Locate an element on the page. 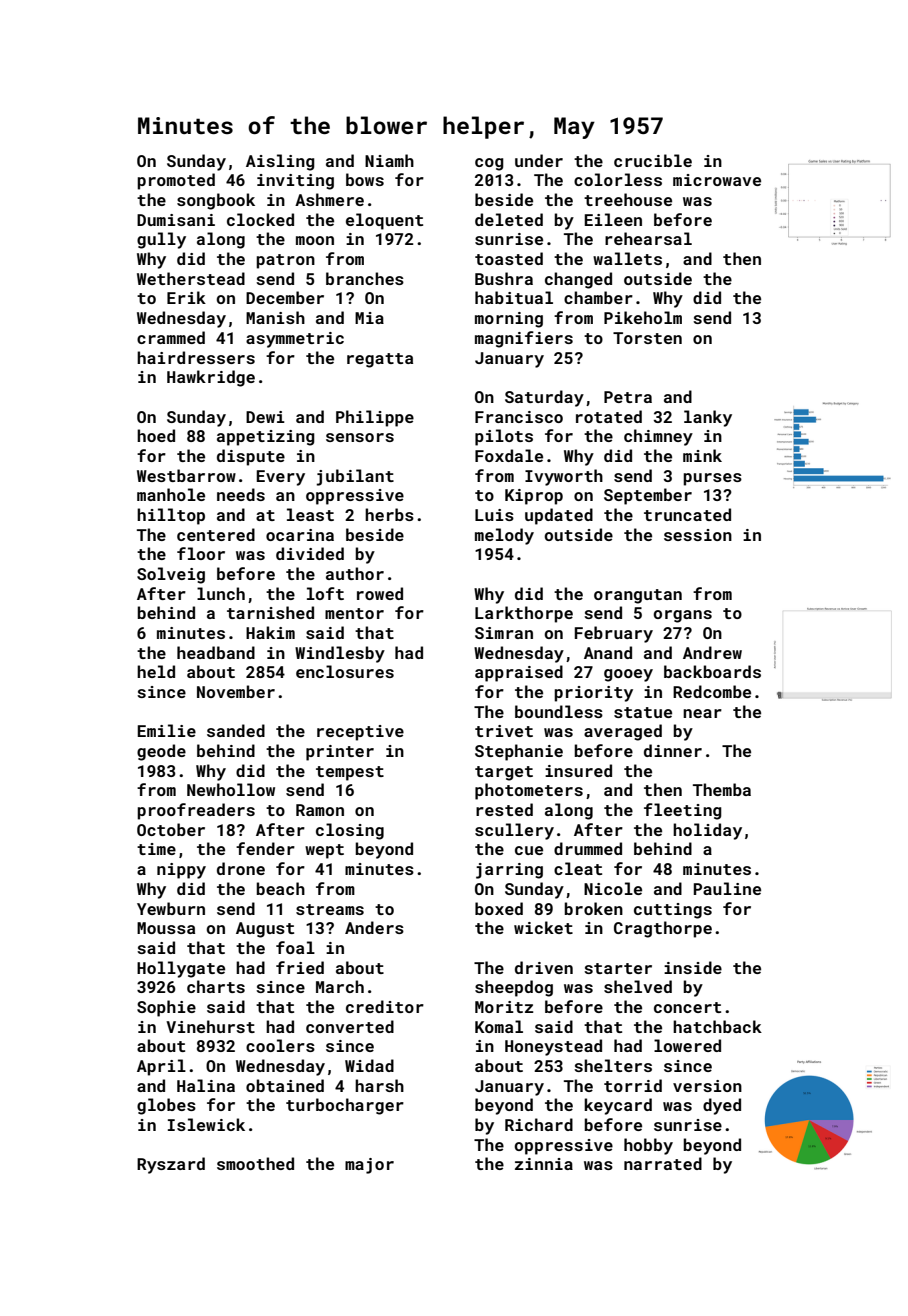 The image size is (908, 1316). under is located at coordinates (539, 160).
